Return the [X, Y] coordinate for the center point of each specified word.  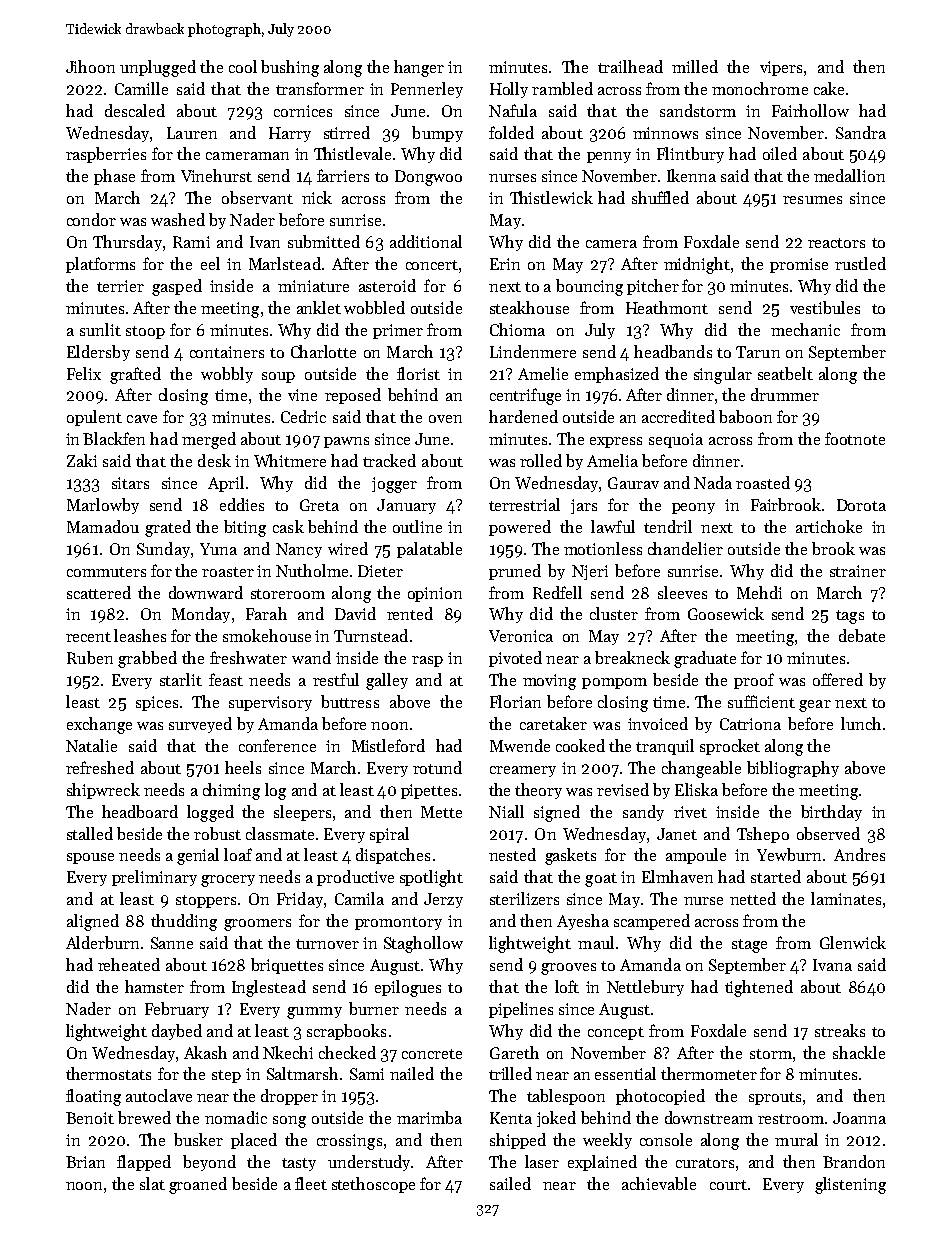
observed [828, 833]
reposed [353, 396]
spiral [389, 835]
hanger [419, 68]
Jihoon [90, 66]
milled [695, 66]
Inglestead [269, 988]
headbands [673, 351]
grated [168, 528]
